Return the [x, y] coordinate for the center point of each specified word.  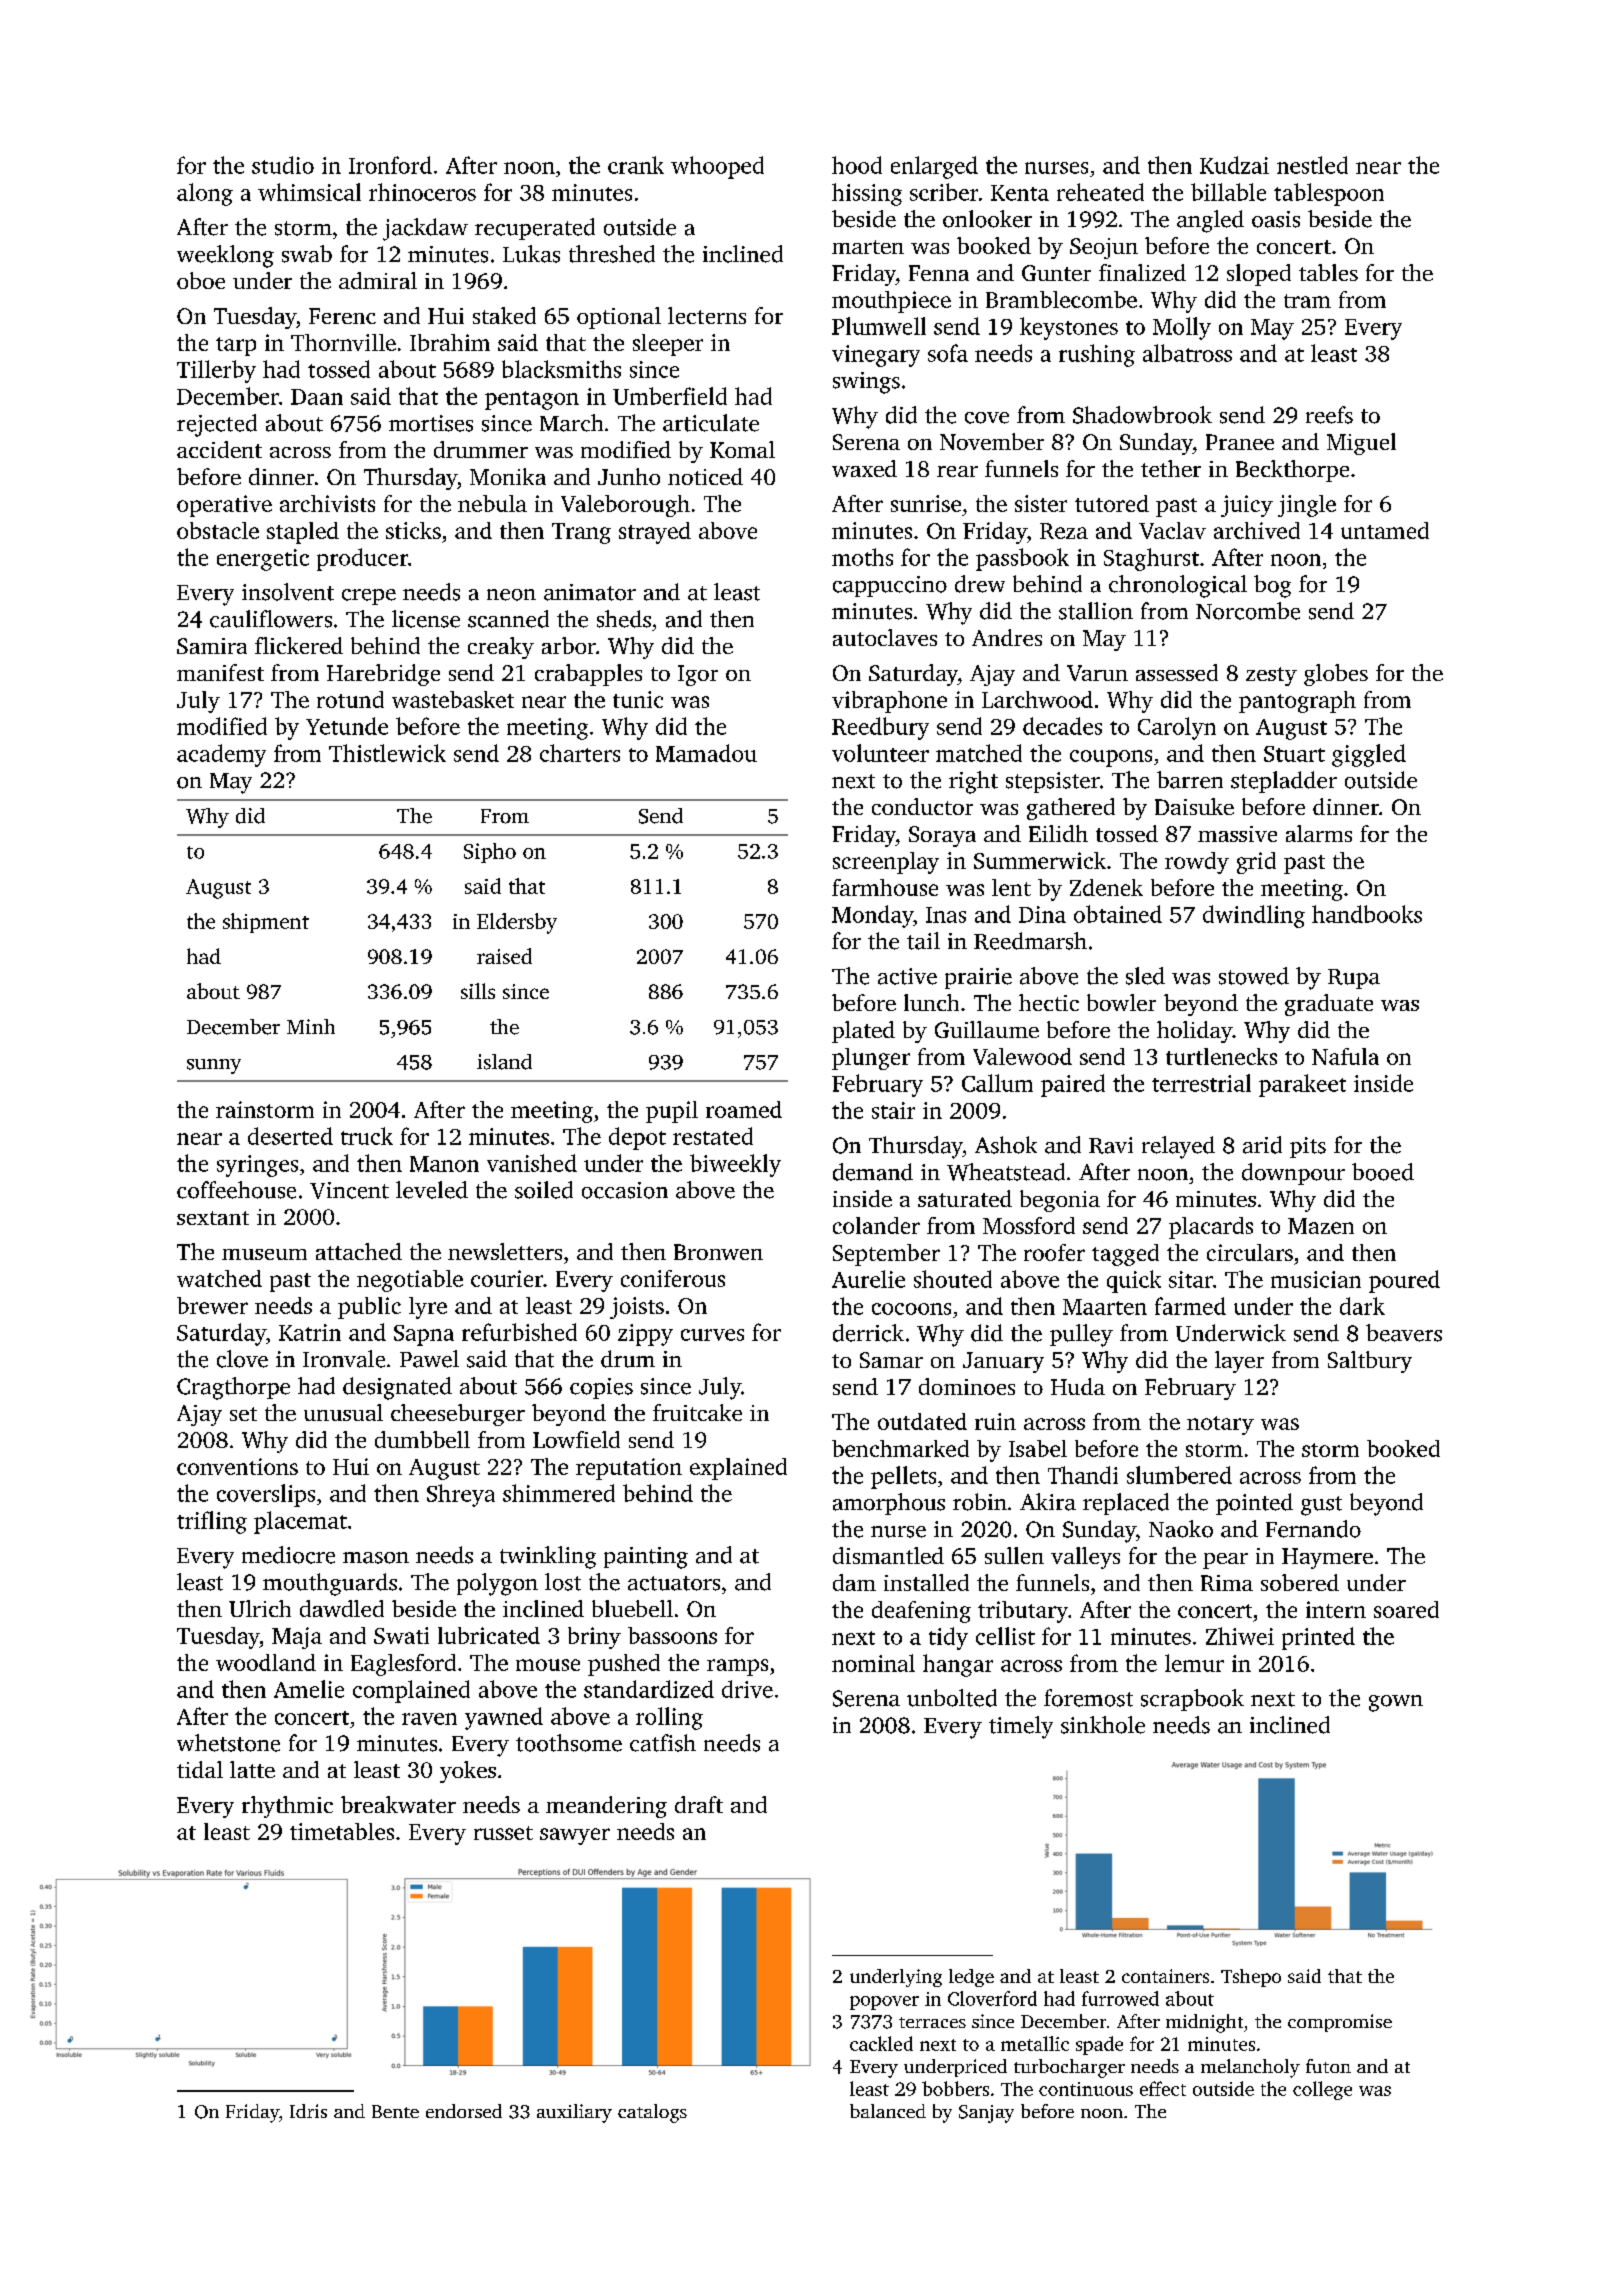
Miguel [1361, 444]
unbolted [952, 1698]
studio [283, 165]
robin [980, 1502]
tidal [200, 1769]
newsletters [505, 1251]
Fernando [1313, 1529]
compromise [1340, 2023]
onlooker [987, 219]
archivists [327, 503]
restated [713, 1136]
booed [1383, 1172]
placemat [300, 1522]
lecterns [707, 315]
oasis [1276, 219]
